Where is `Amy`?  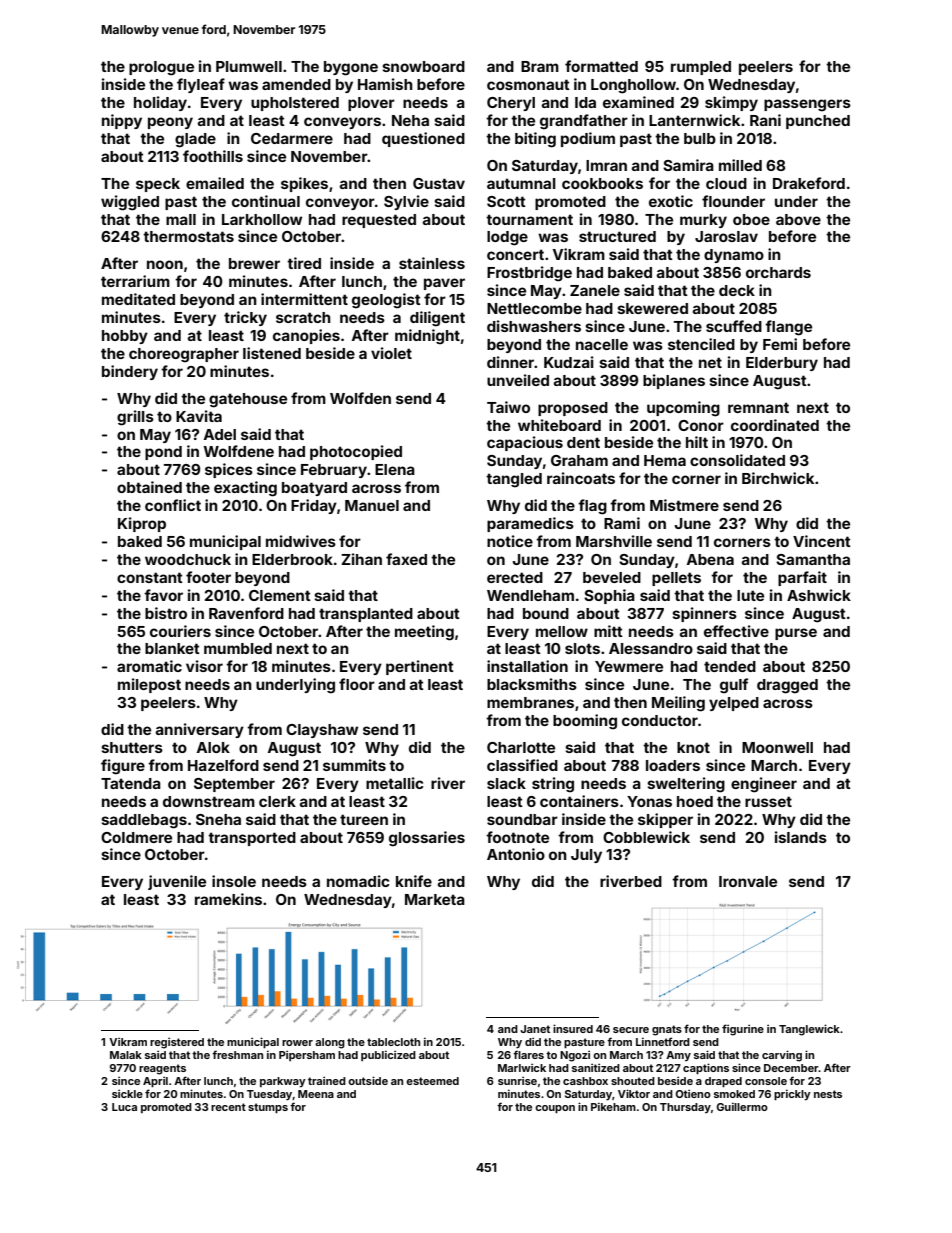
Amy is located at coordinates (678, 1056).
